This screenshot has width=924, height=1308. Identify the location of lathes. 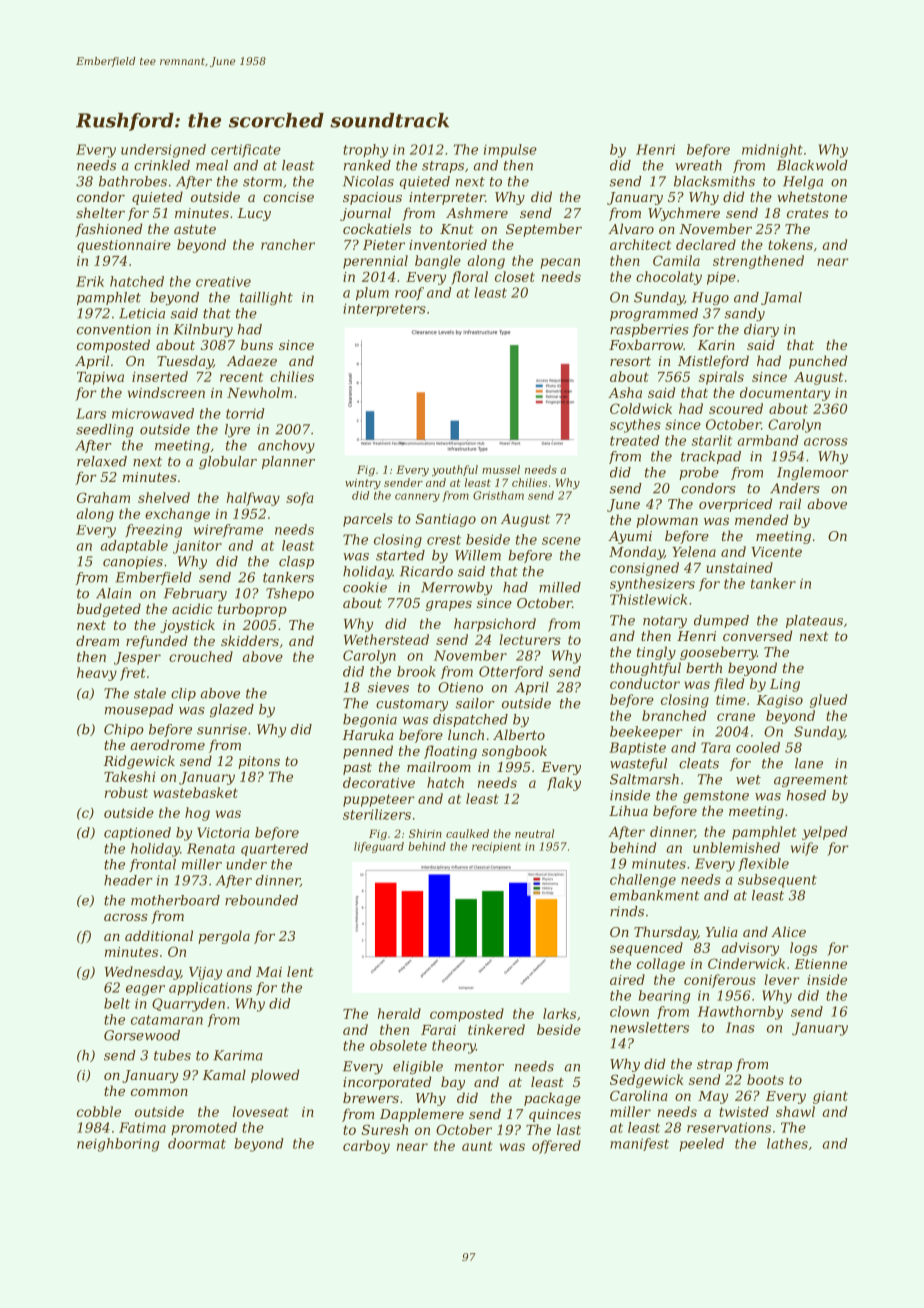
(787, 1143).
